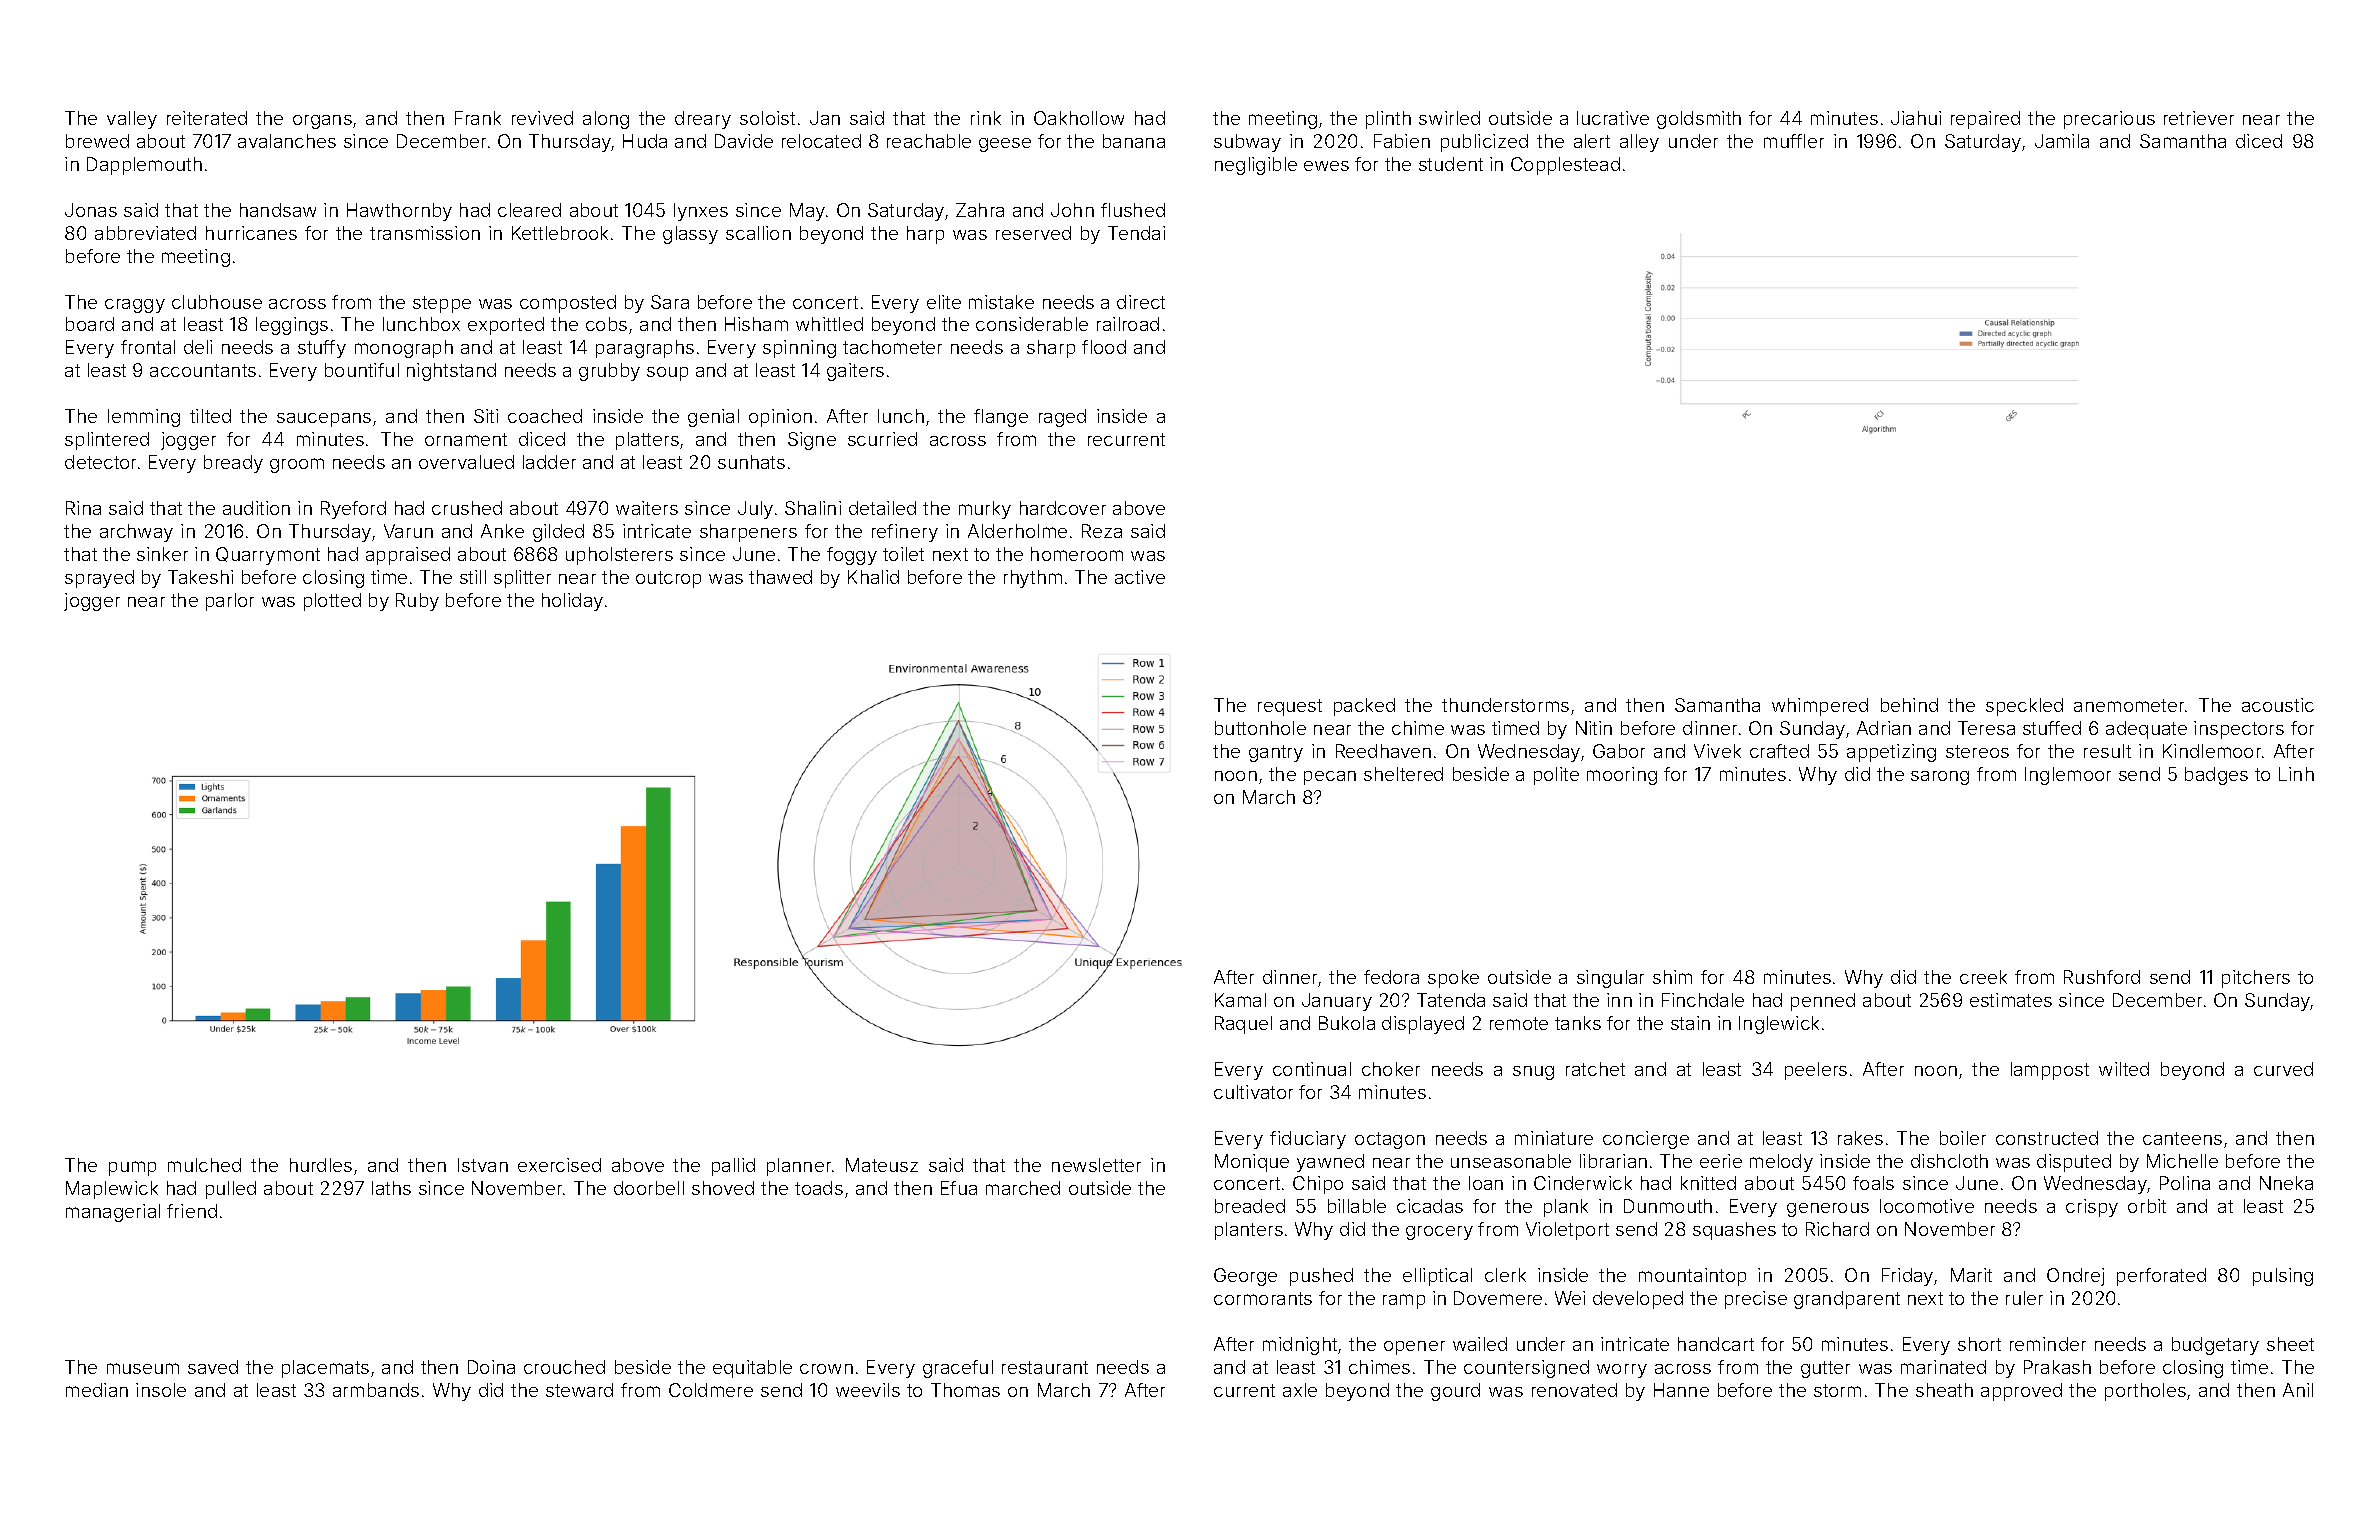  Describe the element at coordinates (1260, 728) in the image. I see `buttonhole` at that location.
